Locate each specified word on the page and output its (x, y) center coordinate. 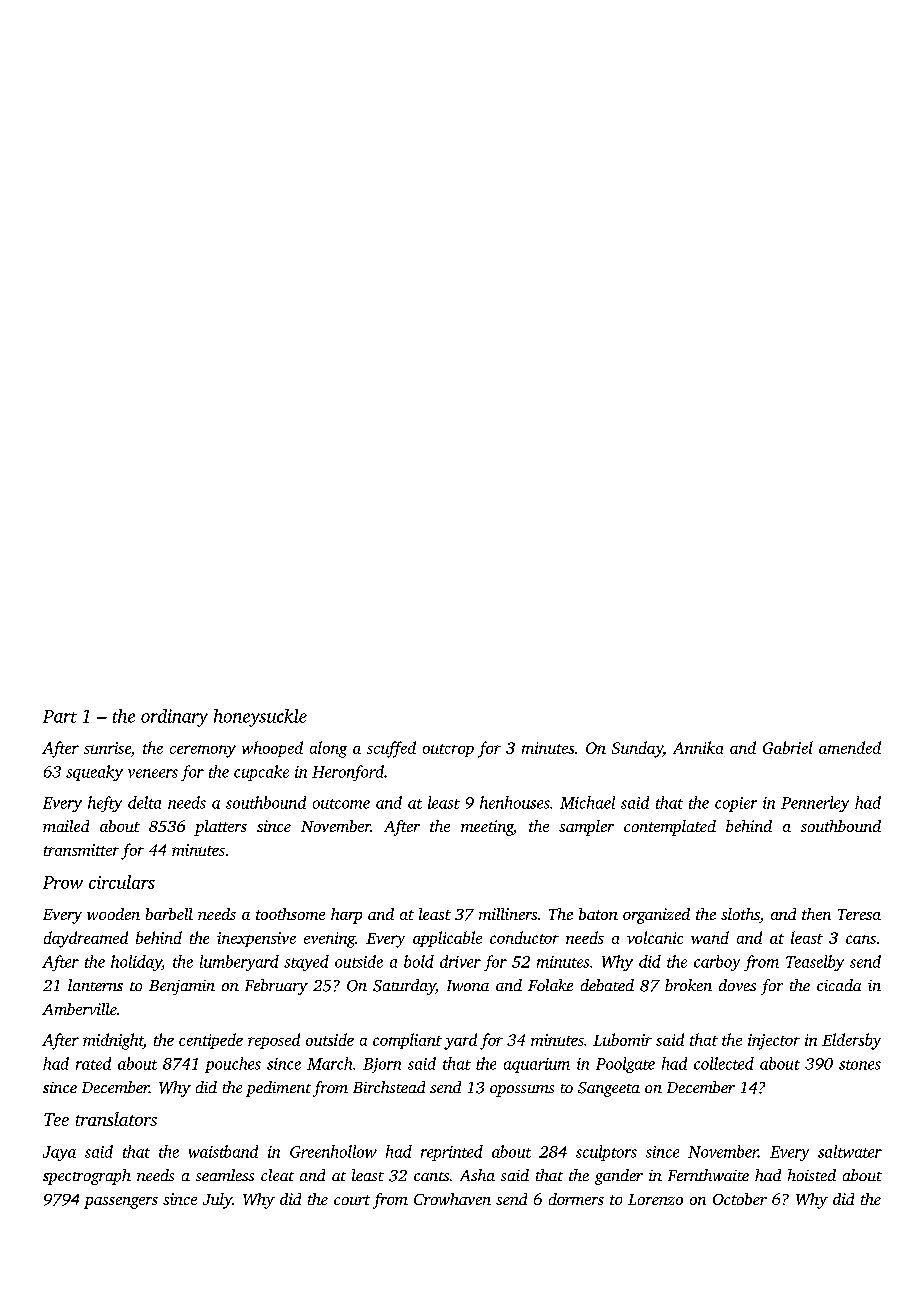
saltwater (850, 1151)
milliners (508, 914)
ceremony (203, 751)
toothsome (290, 914)
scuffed (391, 749)
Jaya (59, 1153)
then (816, 914)
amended (850, 747)
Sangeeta (609, 1089)
